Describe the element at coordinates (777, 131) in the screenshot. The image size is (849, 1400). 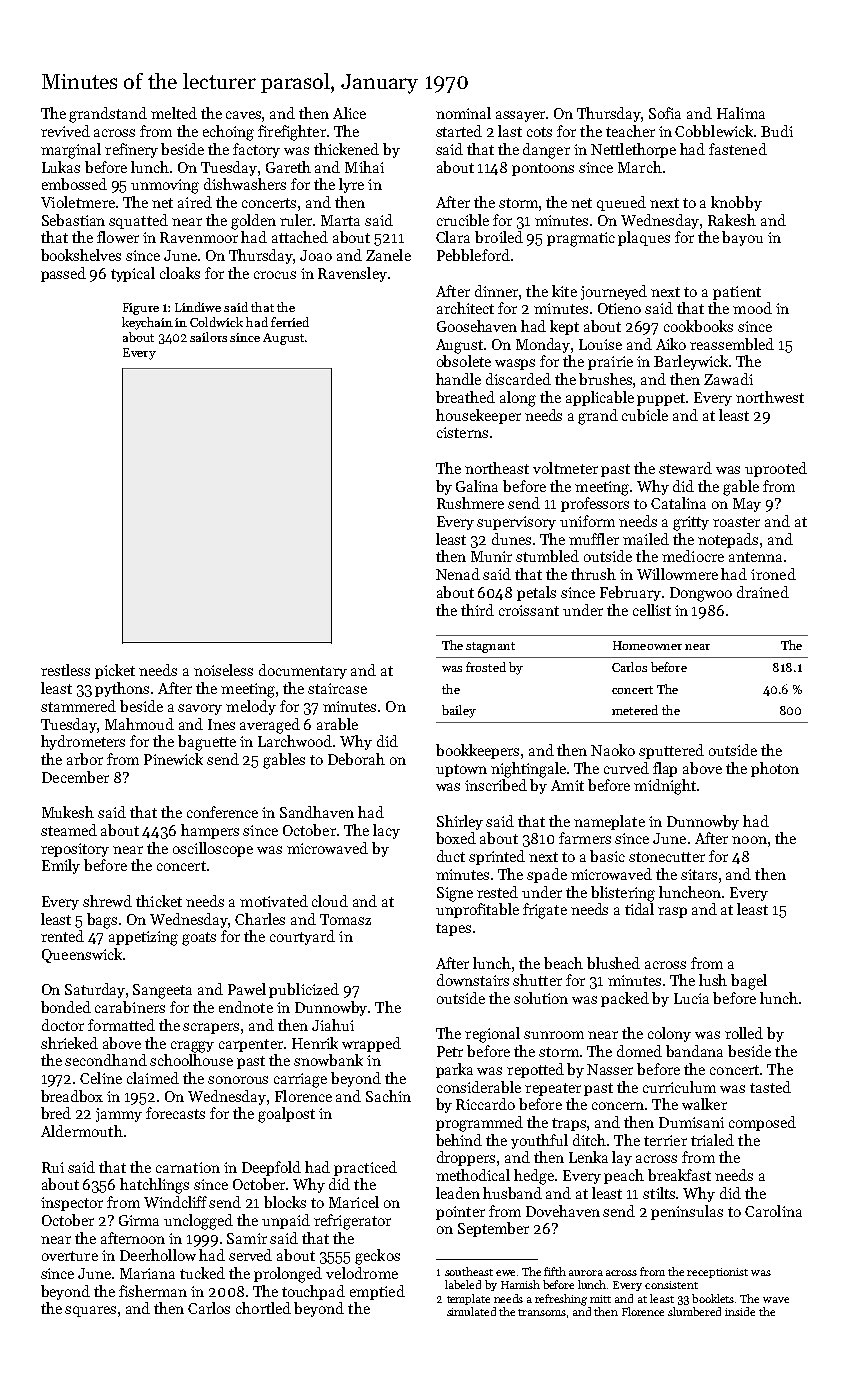
I see `Budi` at that location.
